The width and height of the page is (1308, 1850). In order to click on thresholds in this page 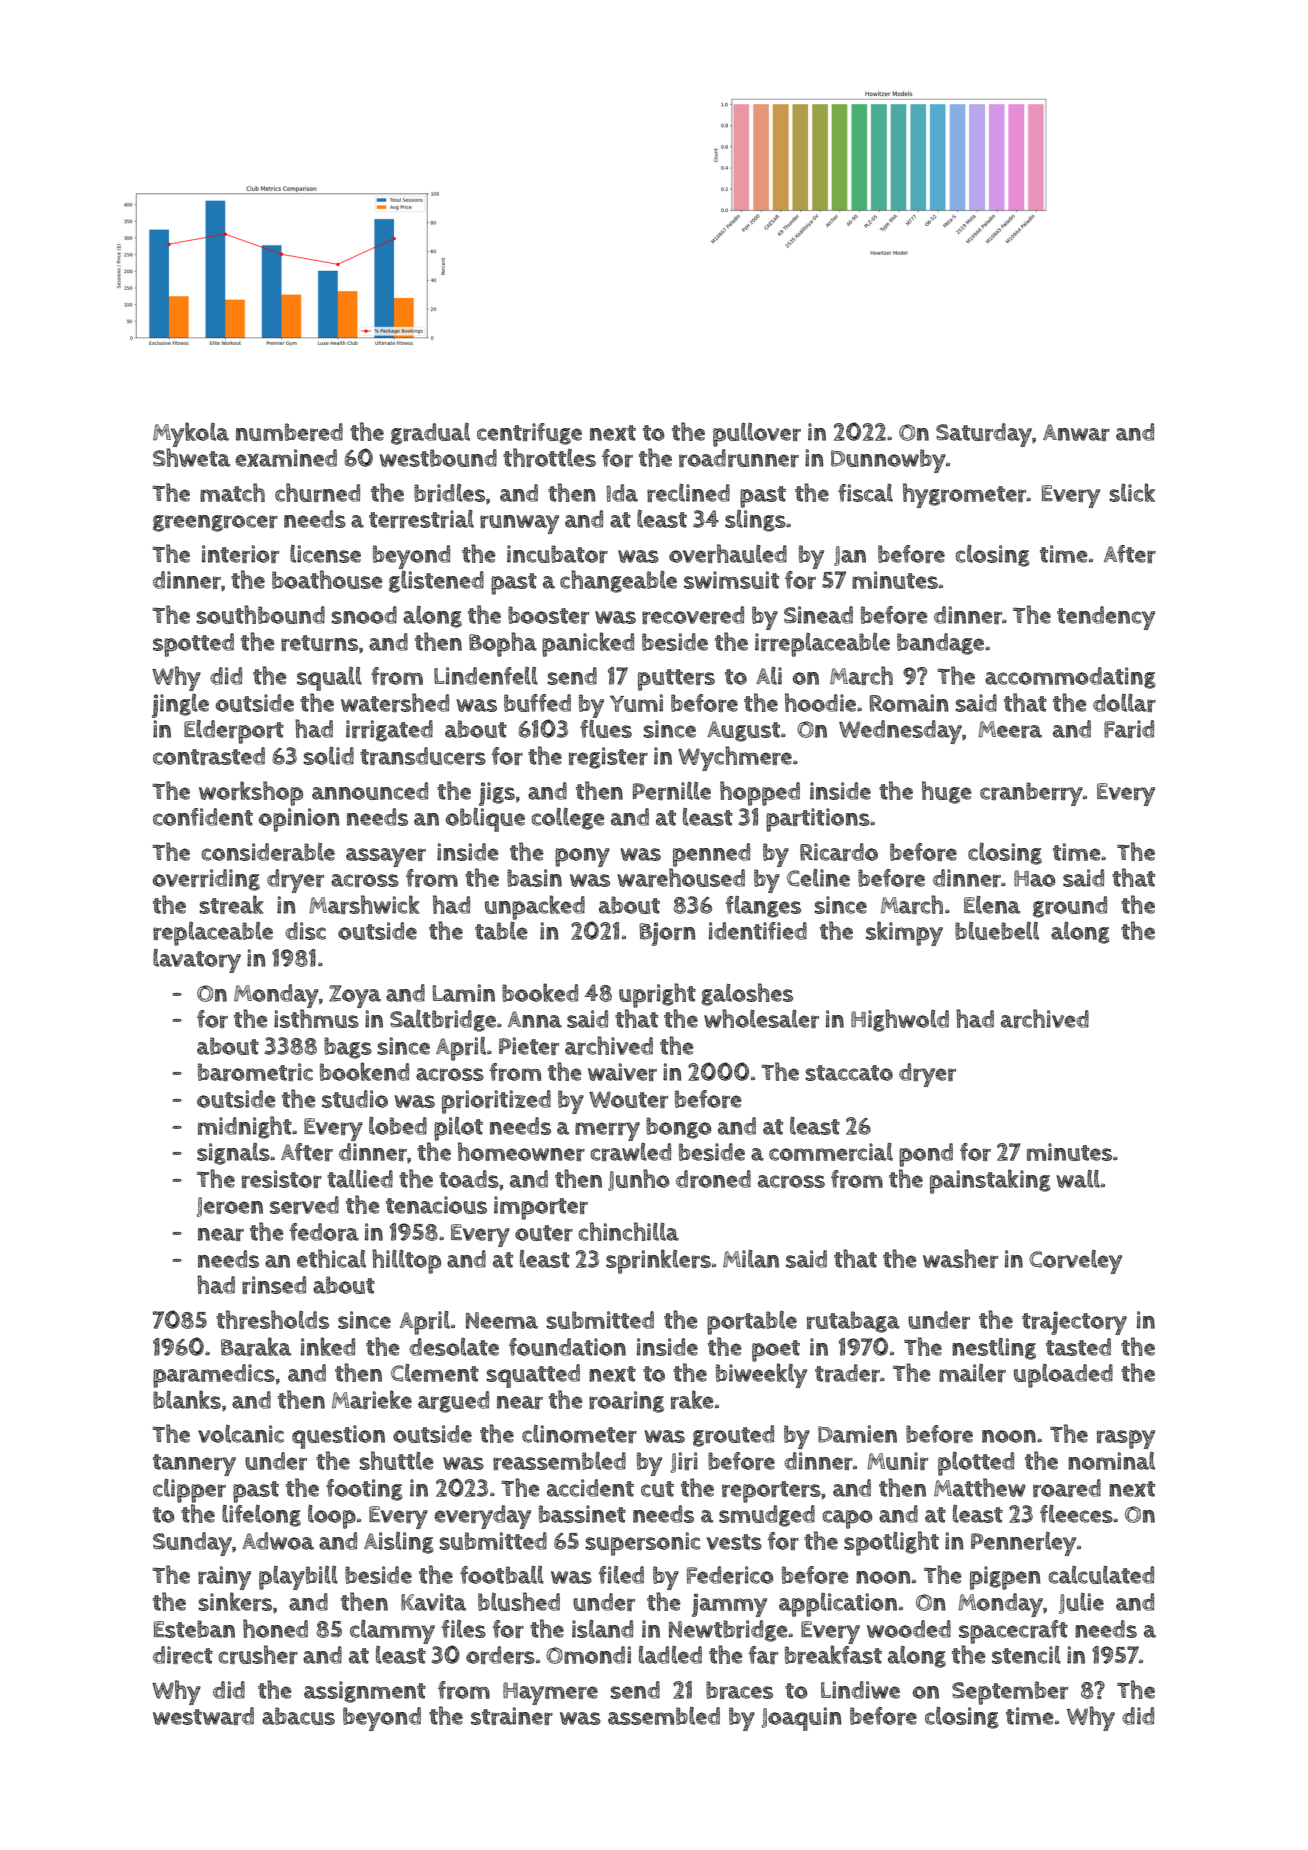, I will do `click(272, 1319)`.
